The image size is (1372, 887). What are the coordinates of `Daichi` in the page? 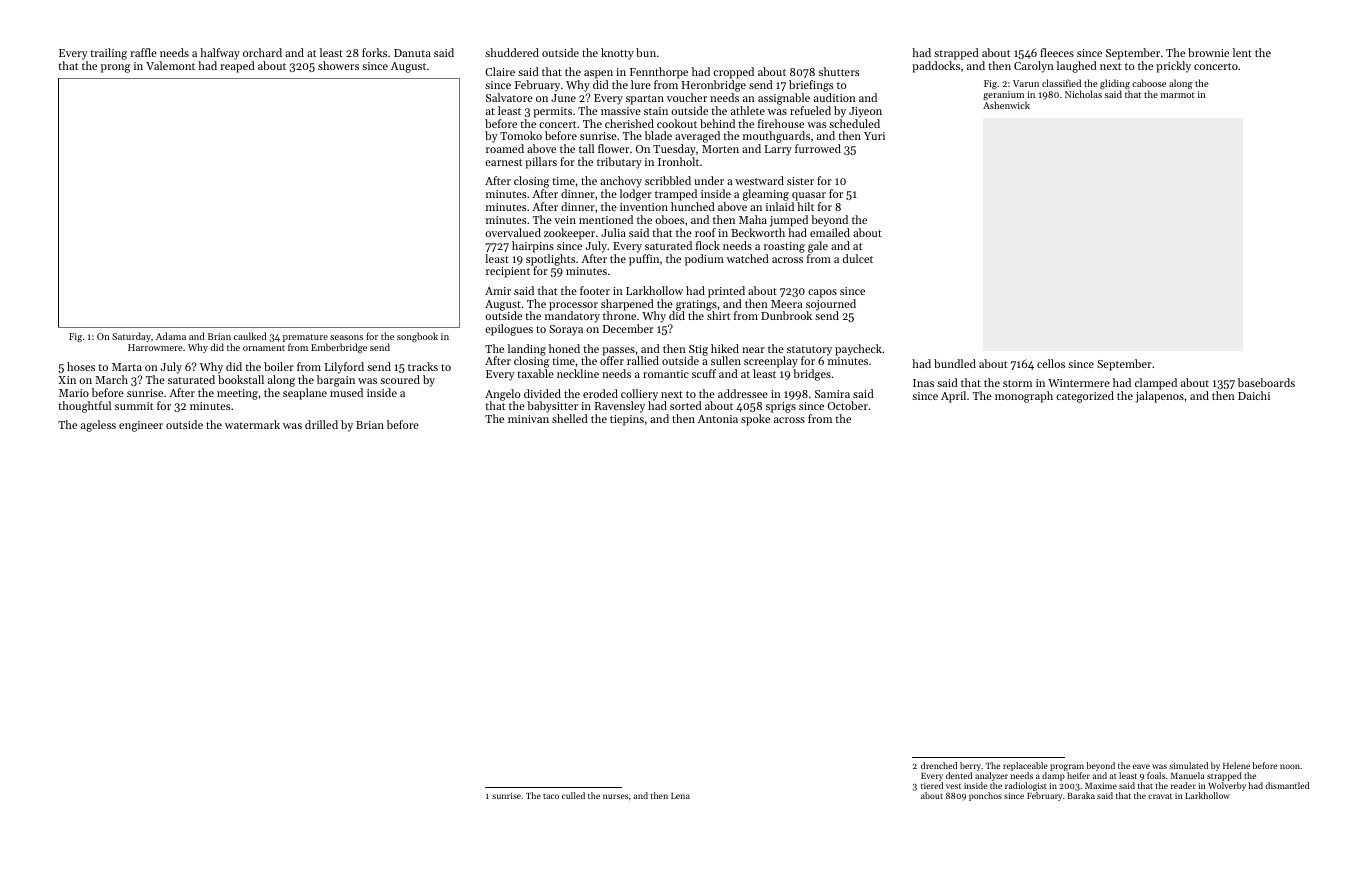 It's located at (1254, 395).
